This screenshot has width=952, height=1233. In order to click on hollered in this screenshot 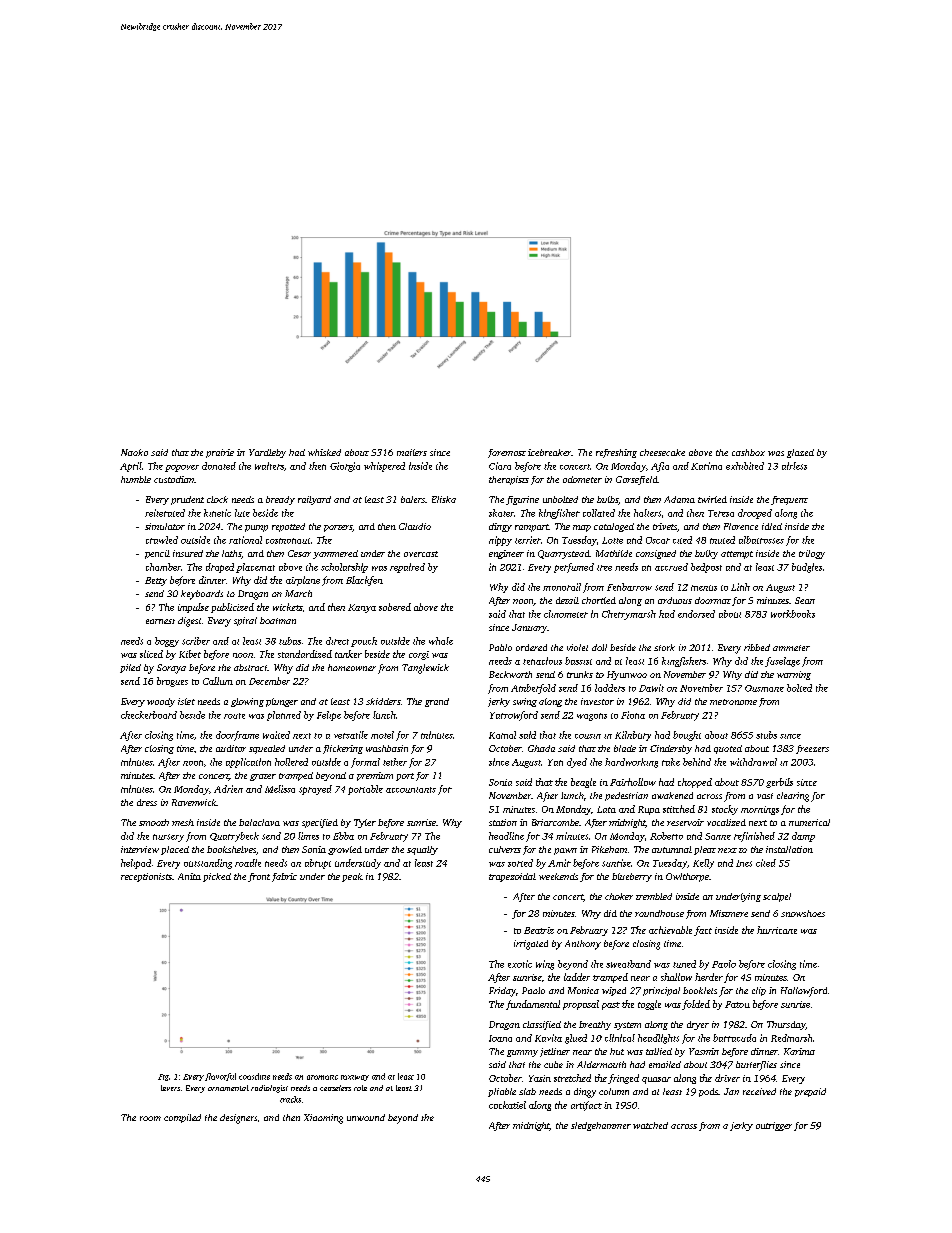, I will do `click(291, 762)`.
